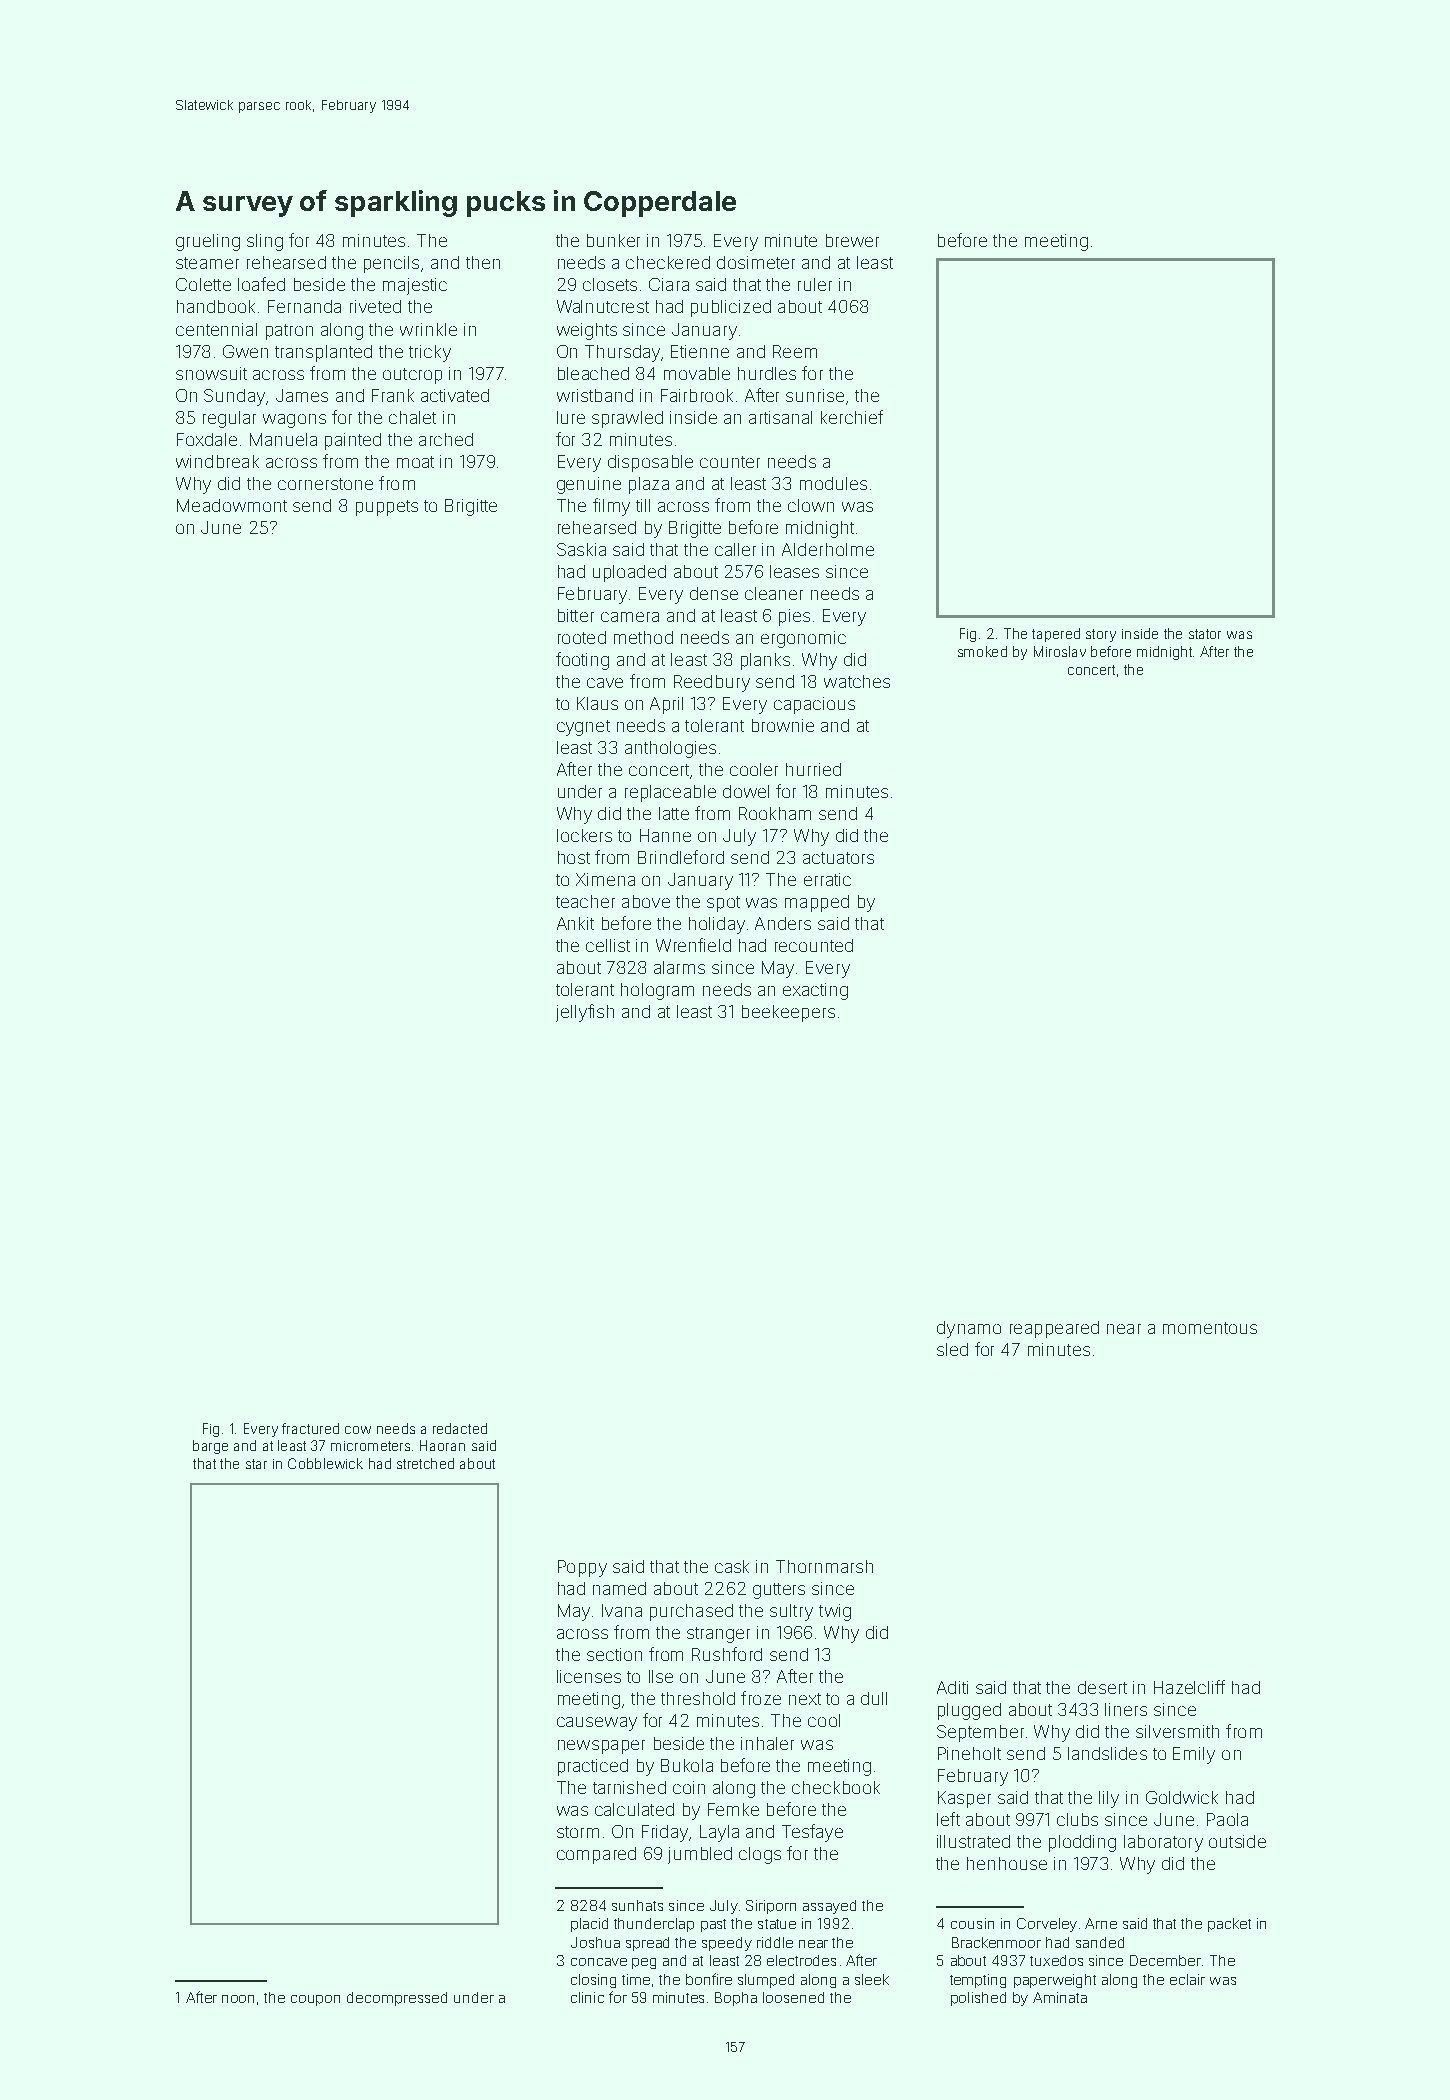 The image size is (1450, 2100). I want to click on sling, so click(265, 242).
